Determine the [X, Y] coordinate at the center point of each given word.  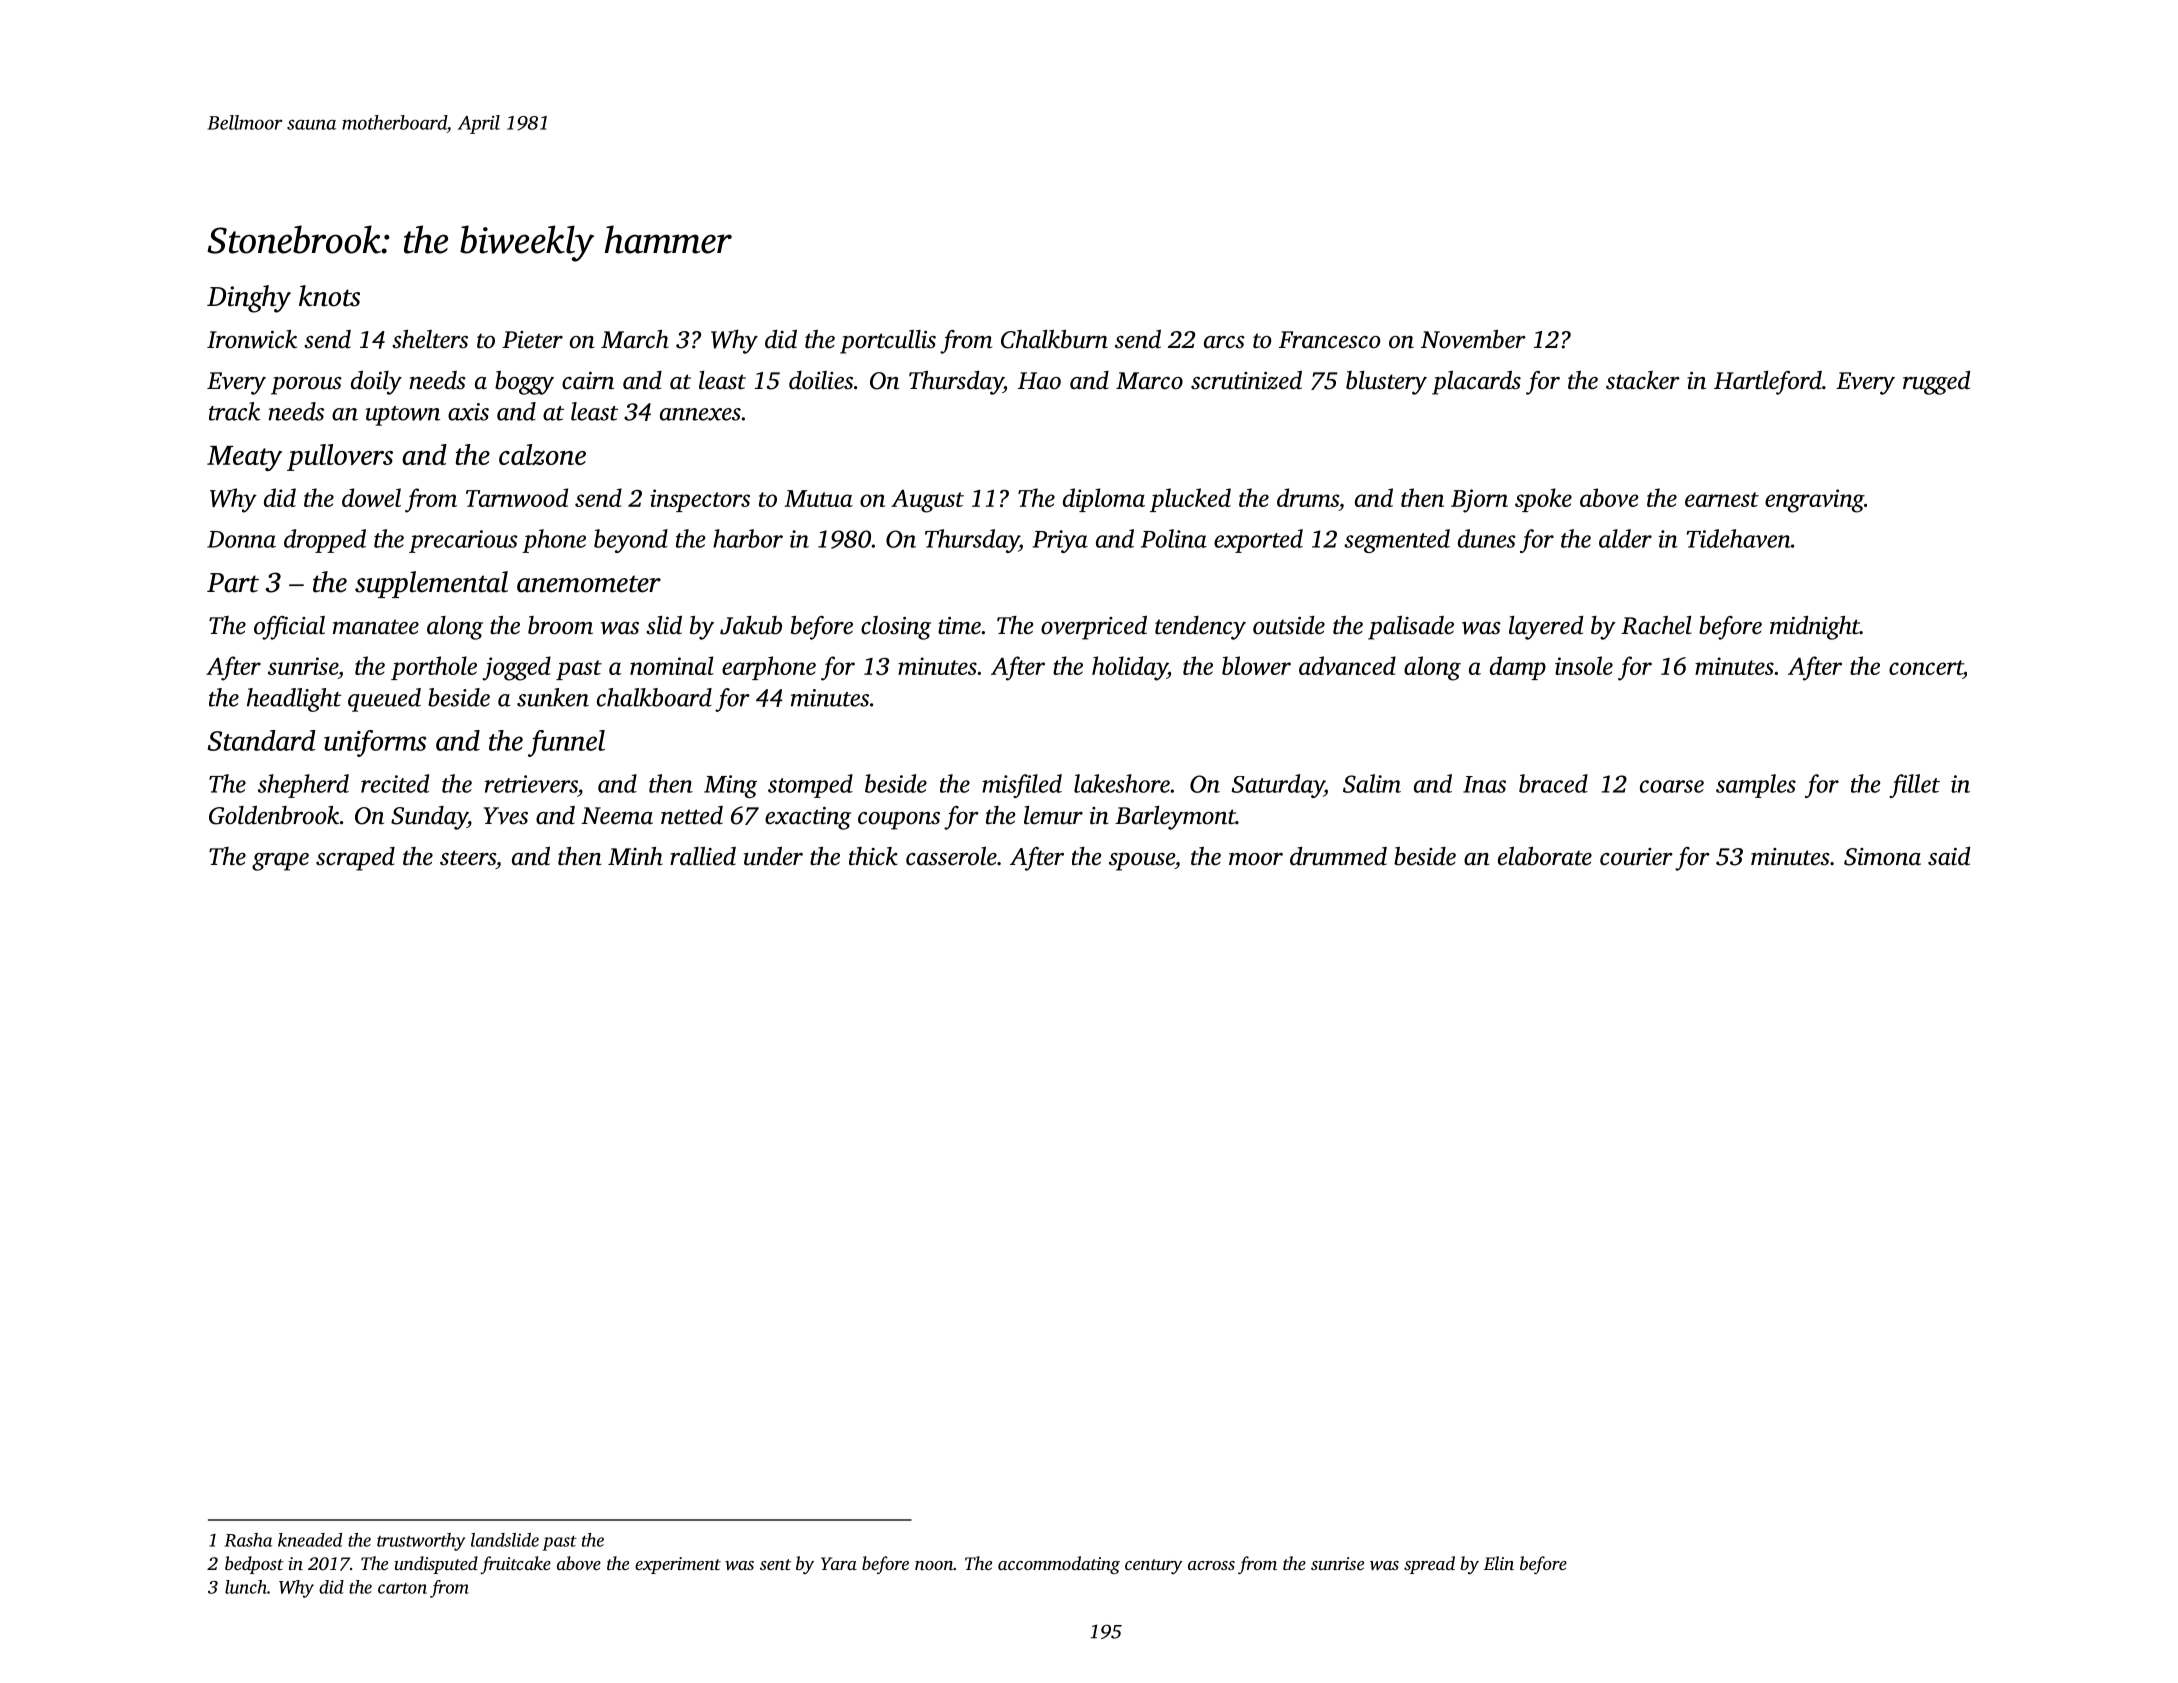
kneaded [310, 1540]
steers [468, 858]
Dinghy [249, 299]
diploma [1104, 500]
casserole [951, 856]
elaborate [1545, 856]
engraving [1814, 501]
